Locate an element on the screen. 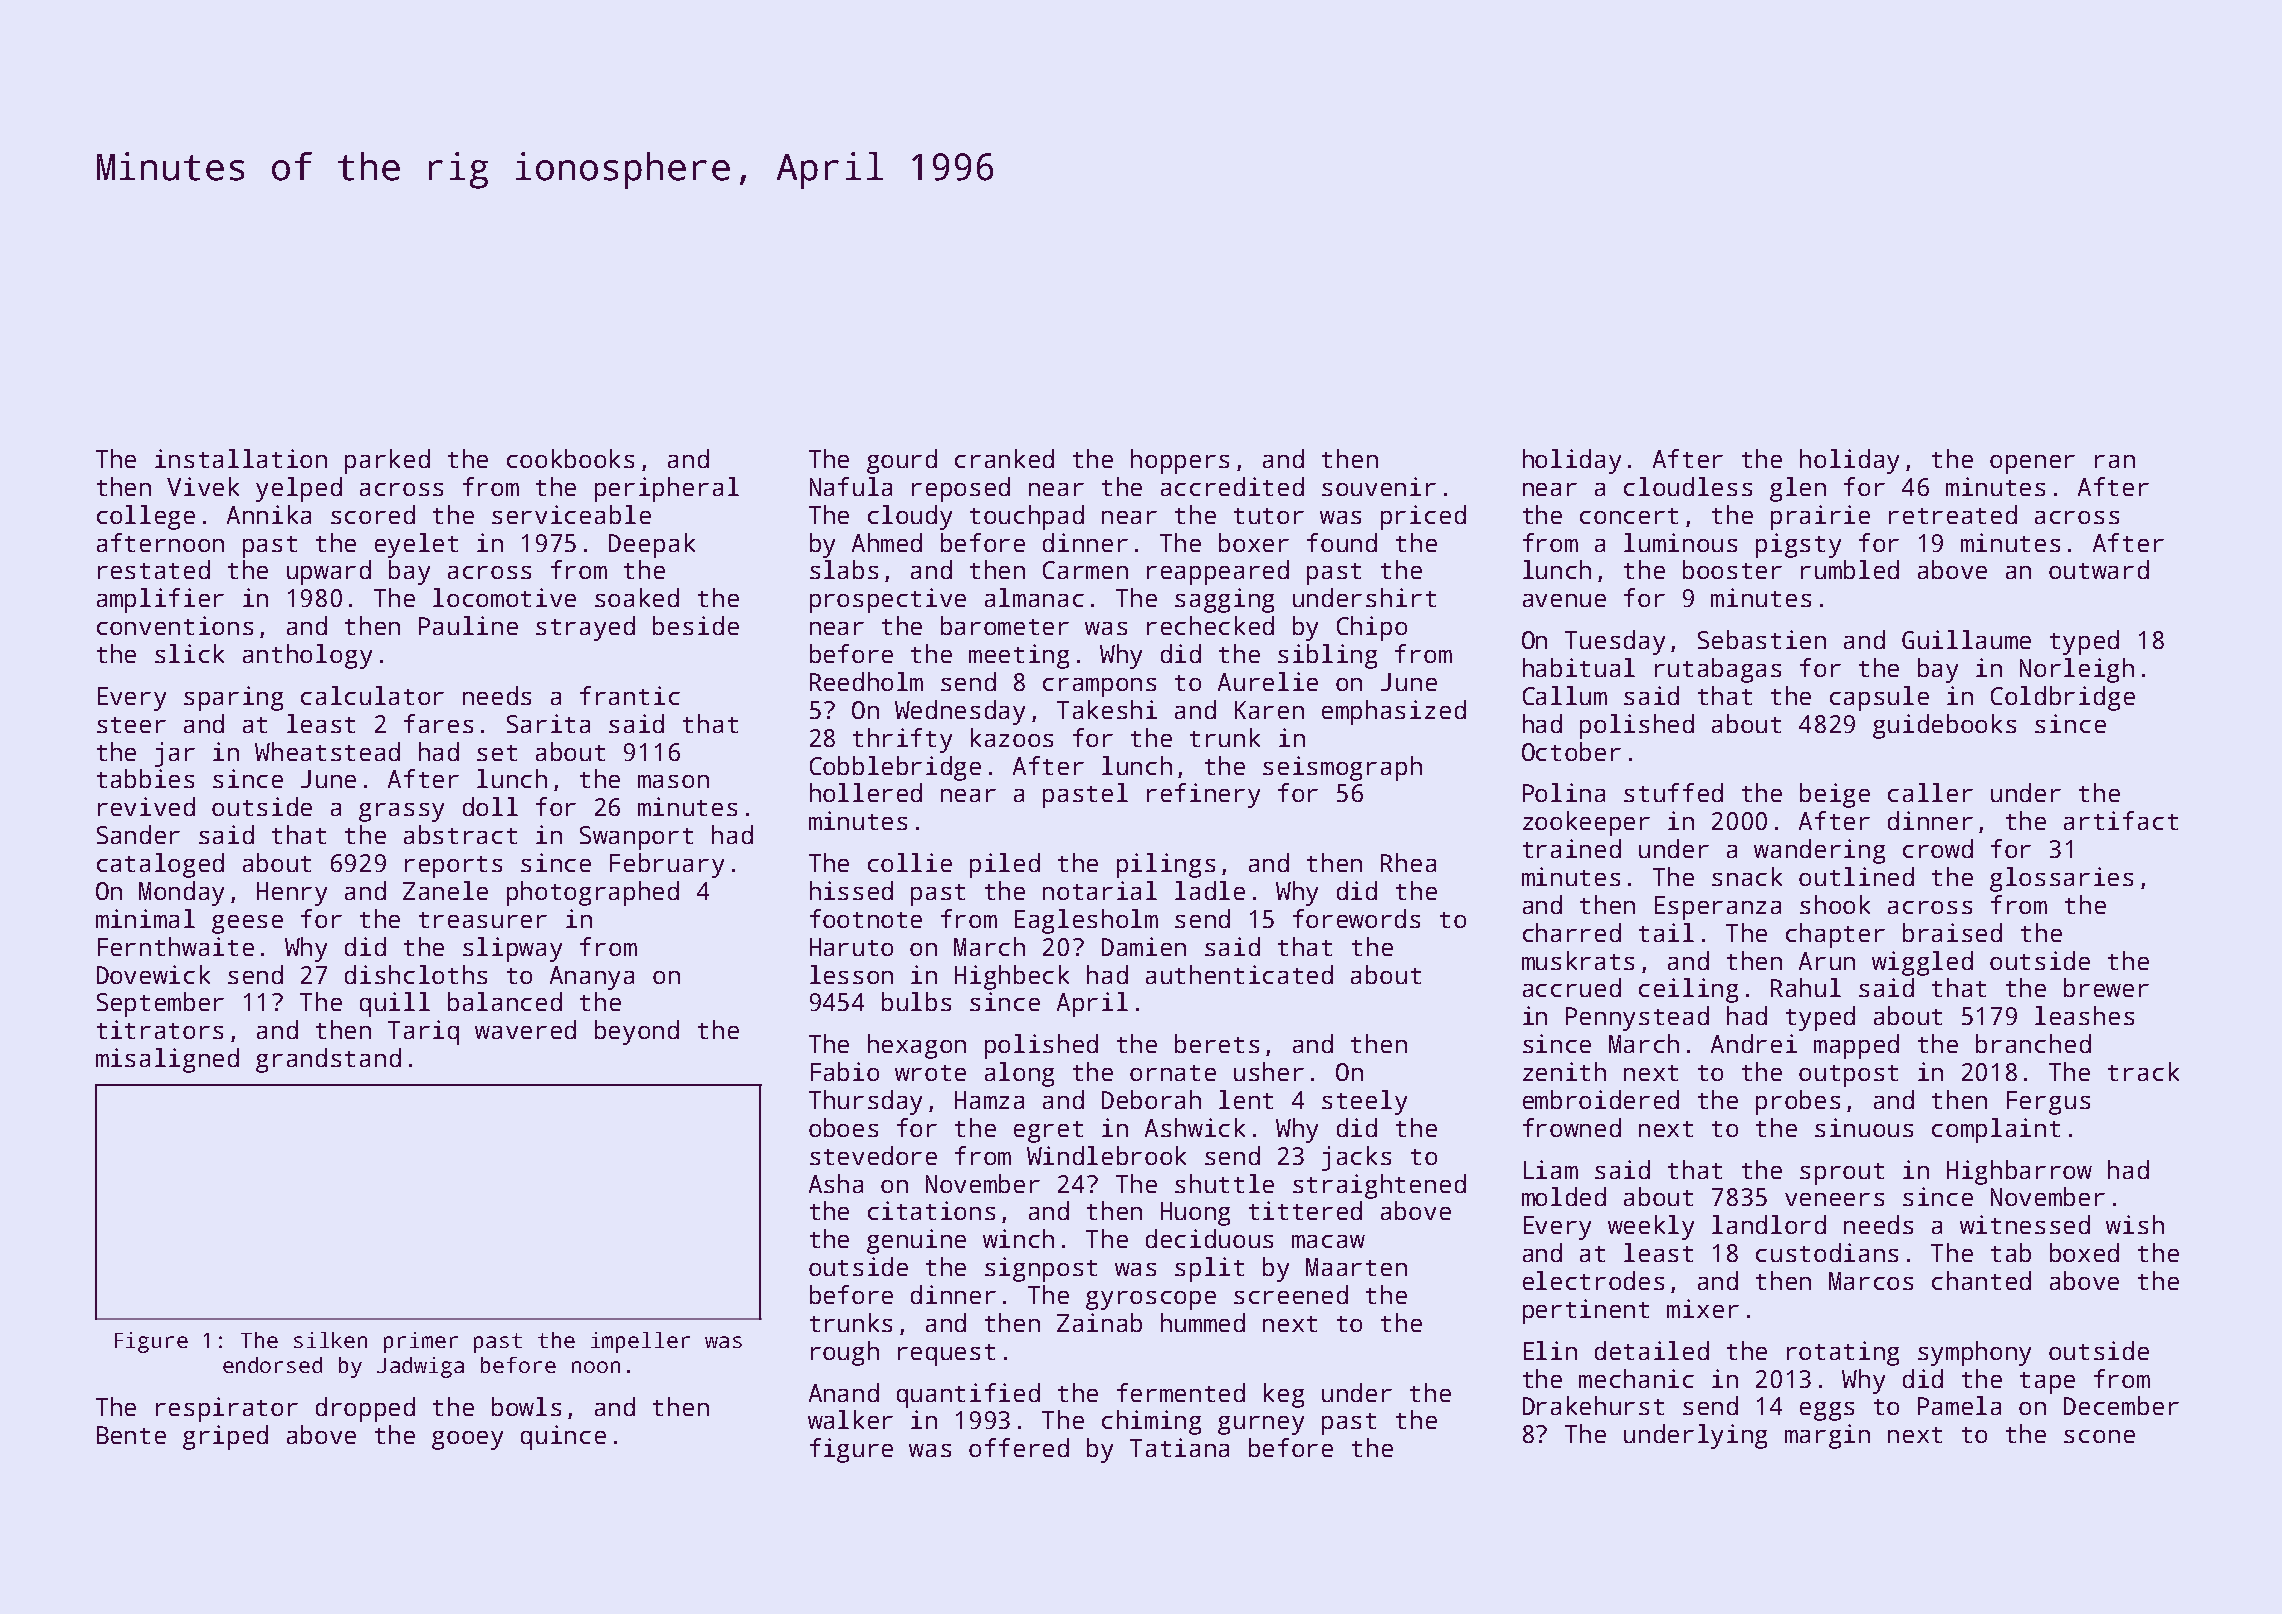 Image resolution: width=2282 pixels, height=1614 pixels. steely is located at coordinates (1364, 1102).
